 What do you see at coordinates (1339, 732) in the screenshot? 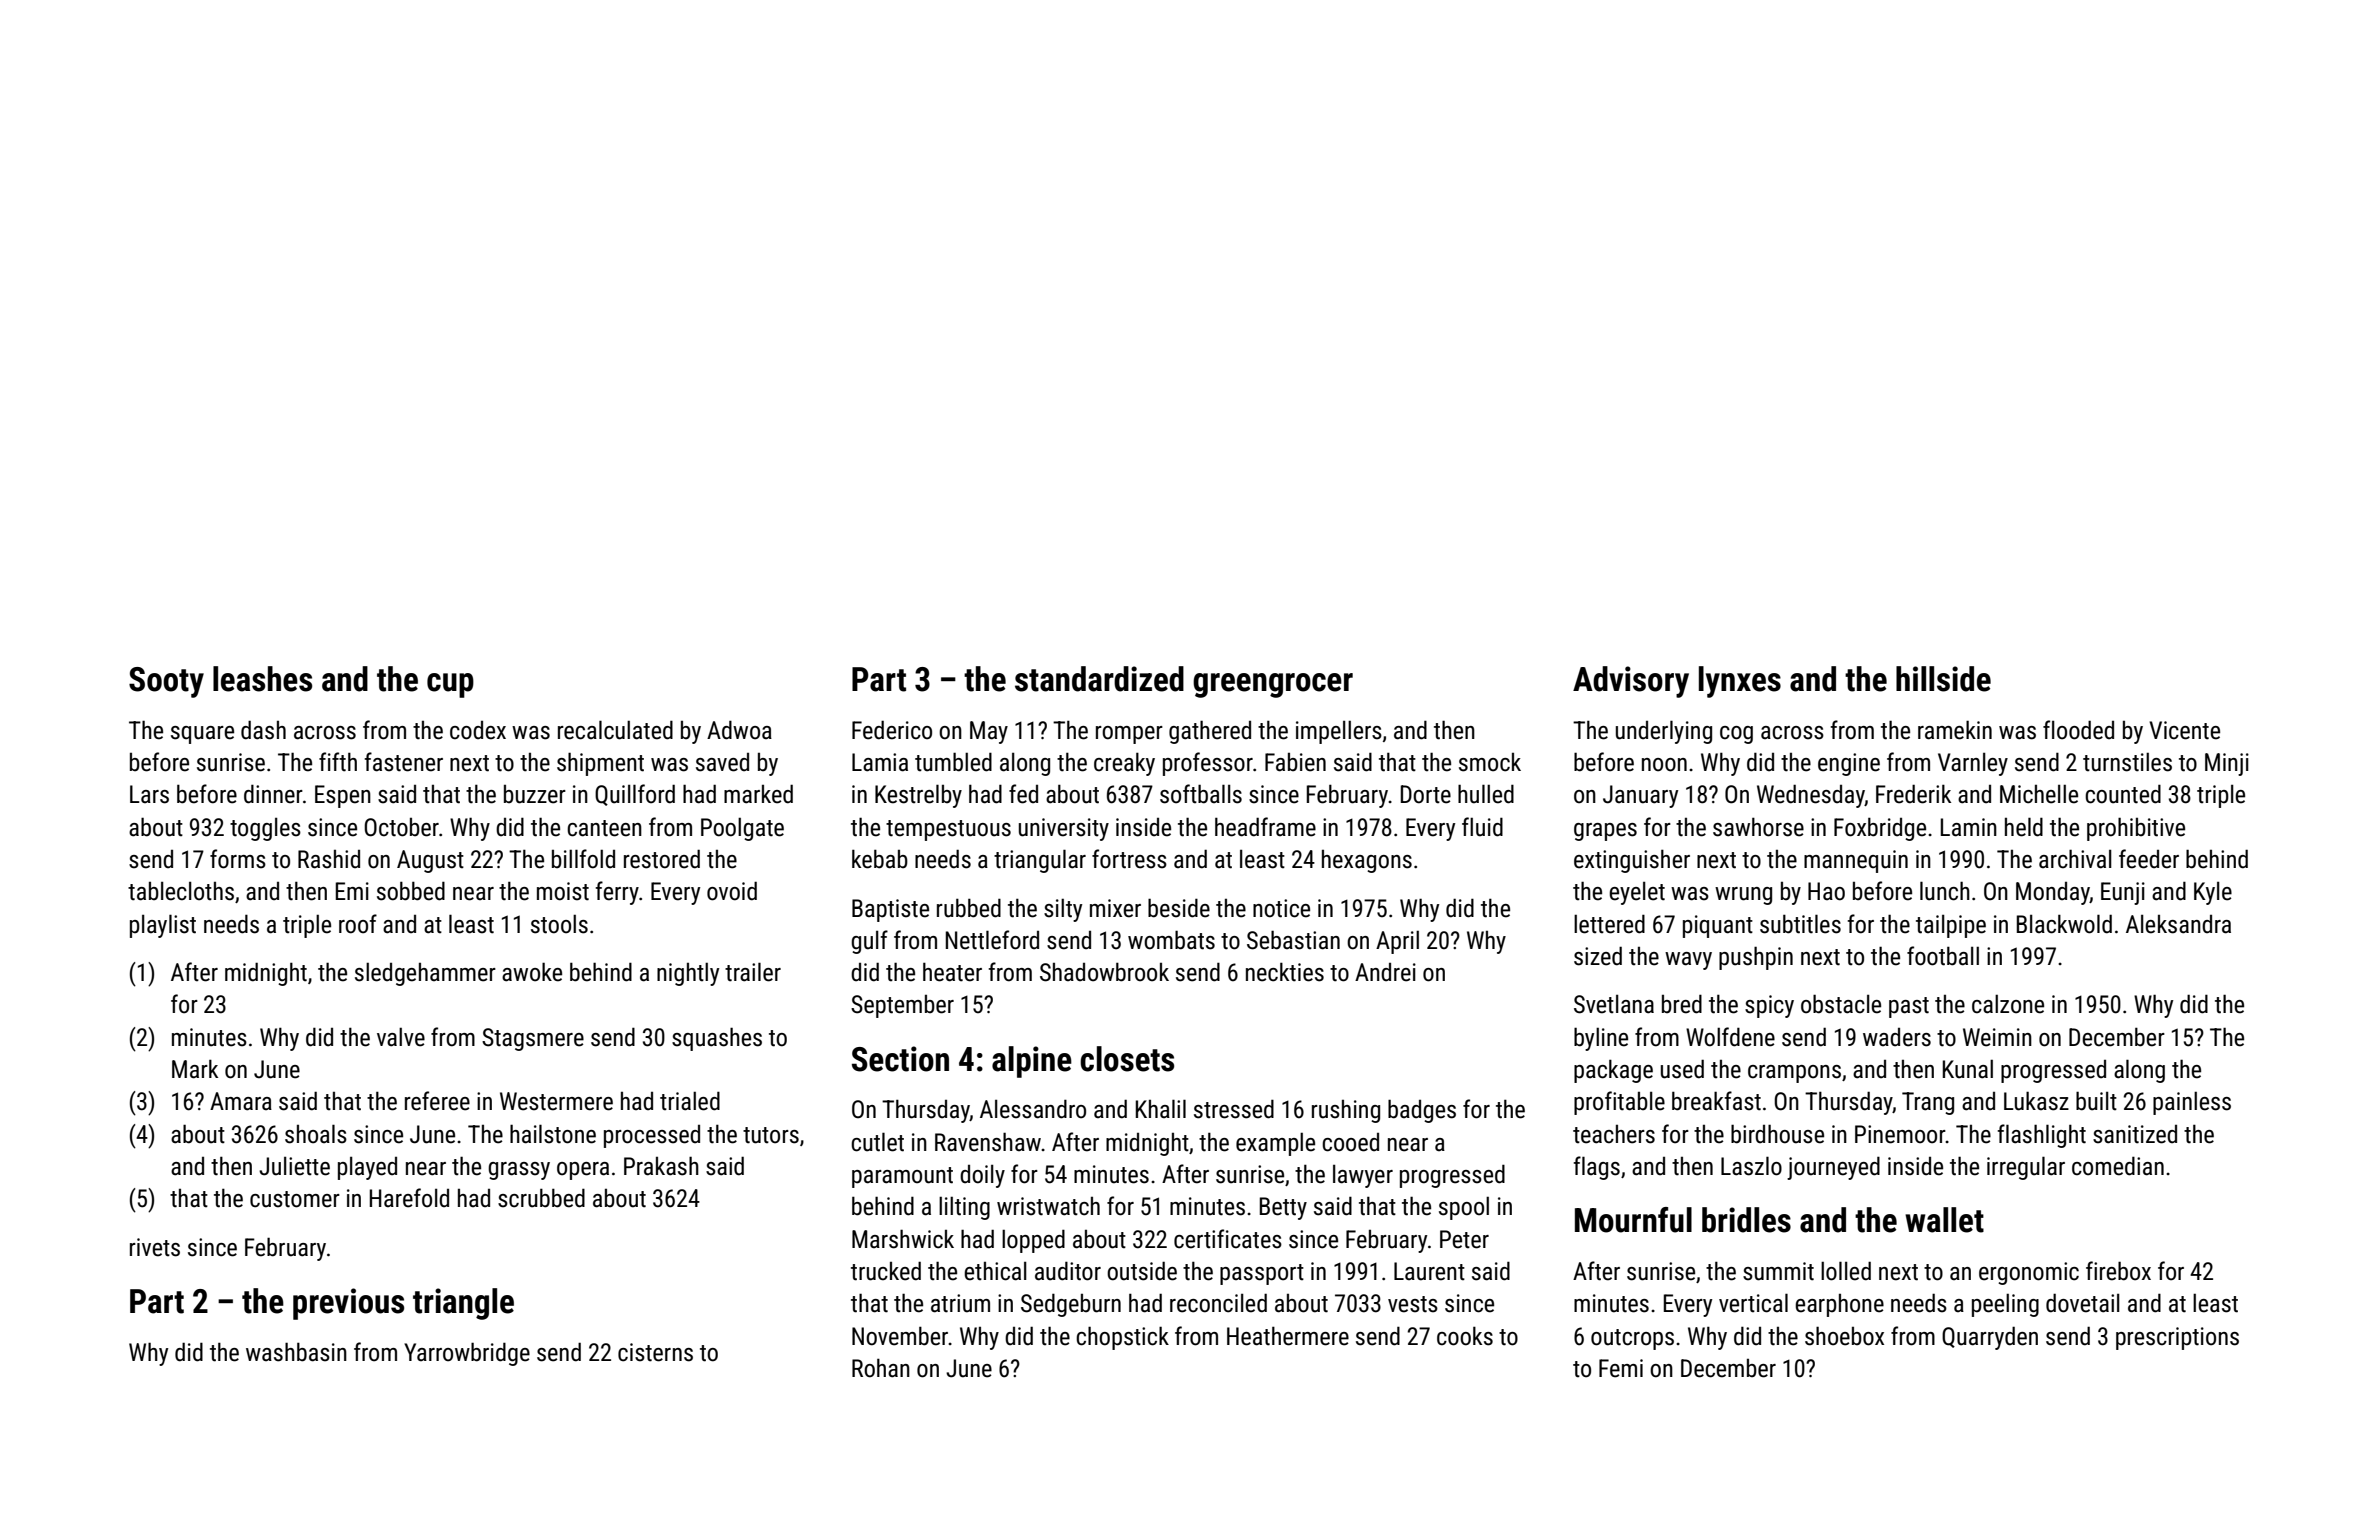
I see `impellers` at bounding box center [1339, 732].
